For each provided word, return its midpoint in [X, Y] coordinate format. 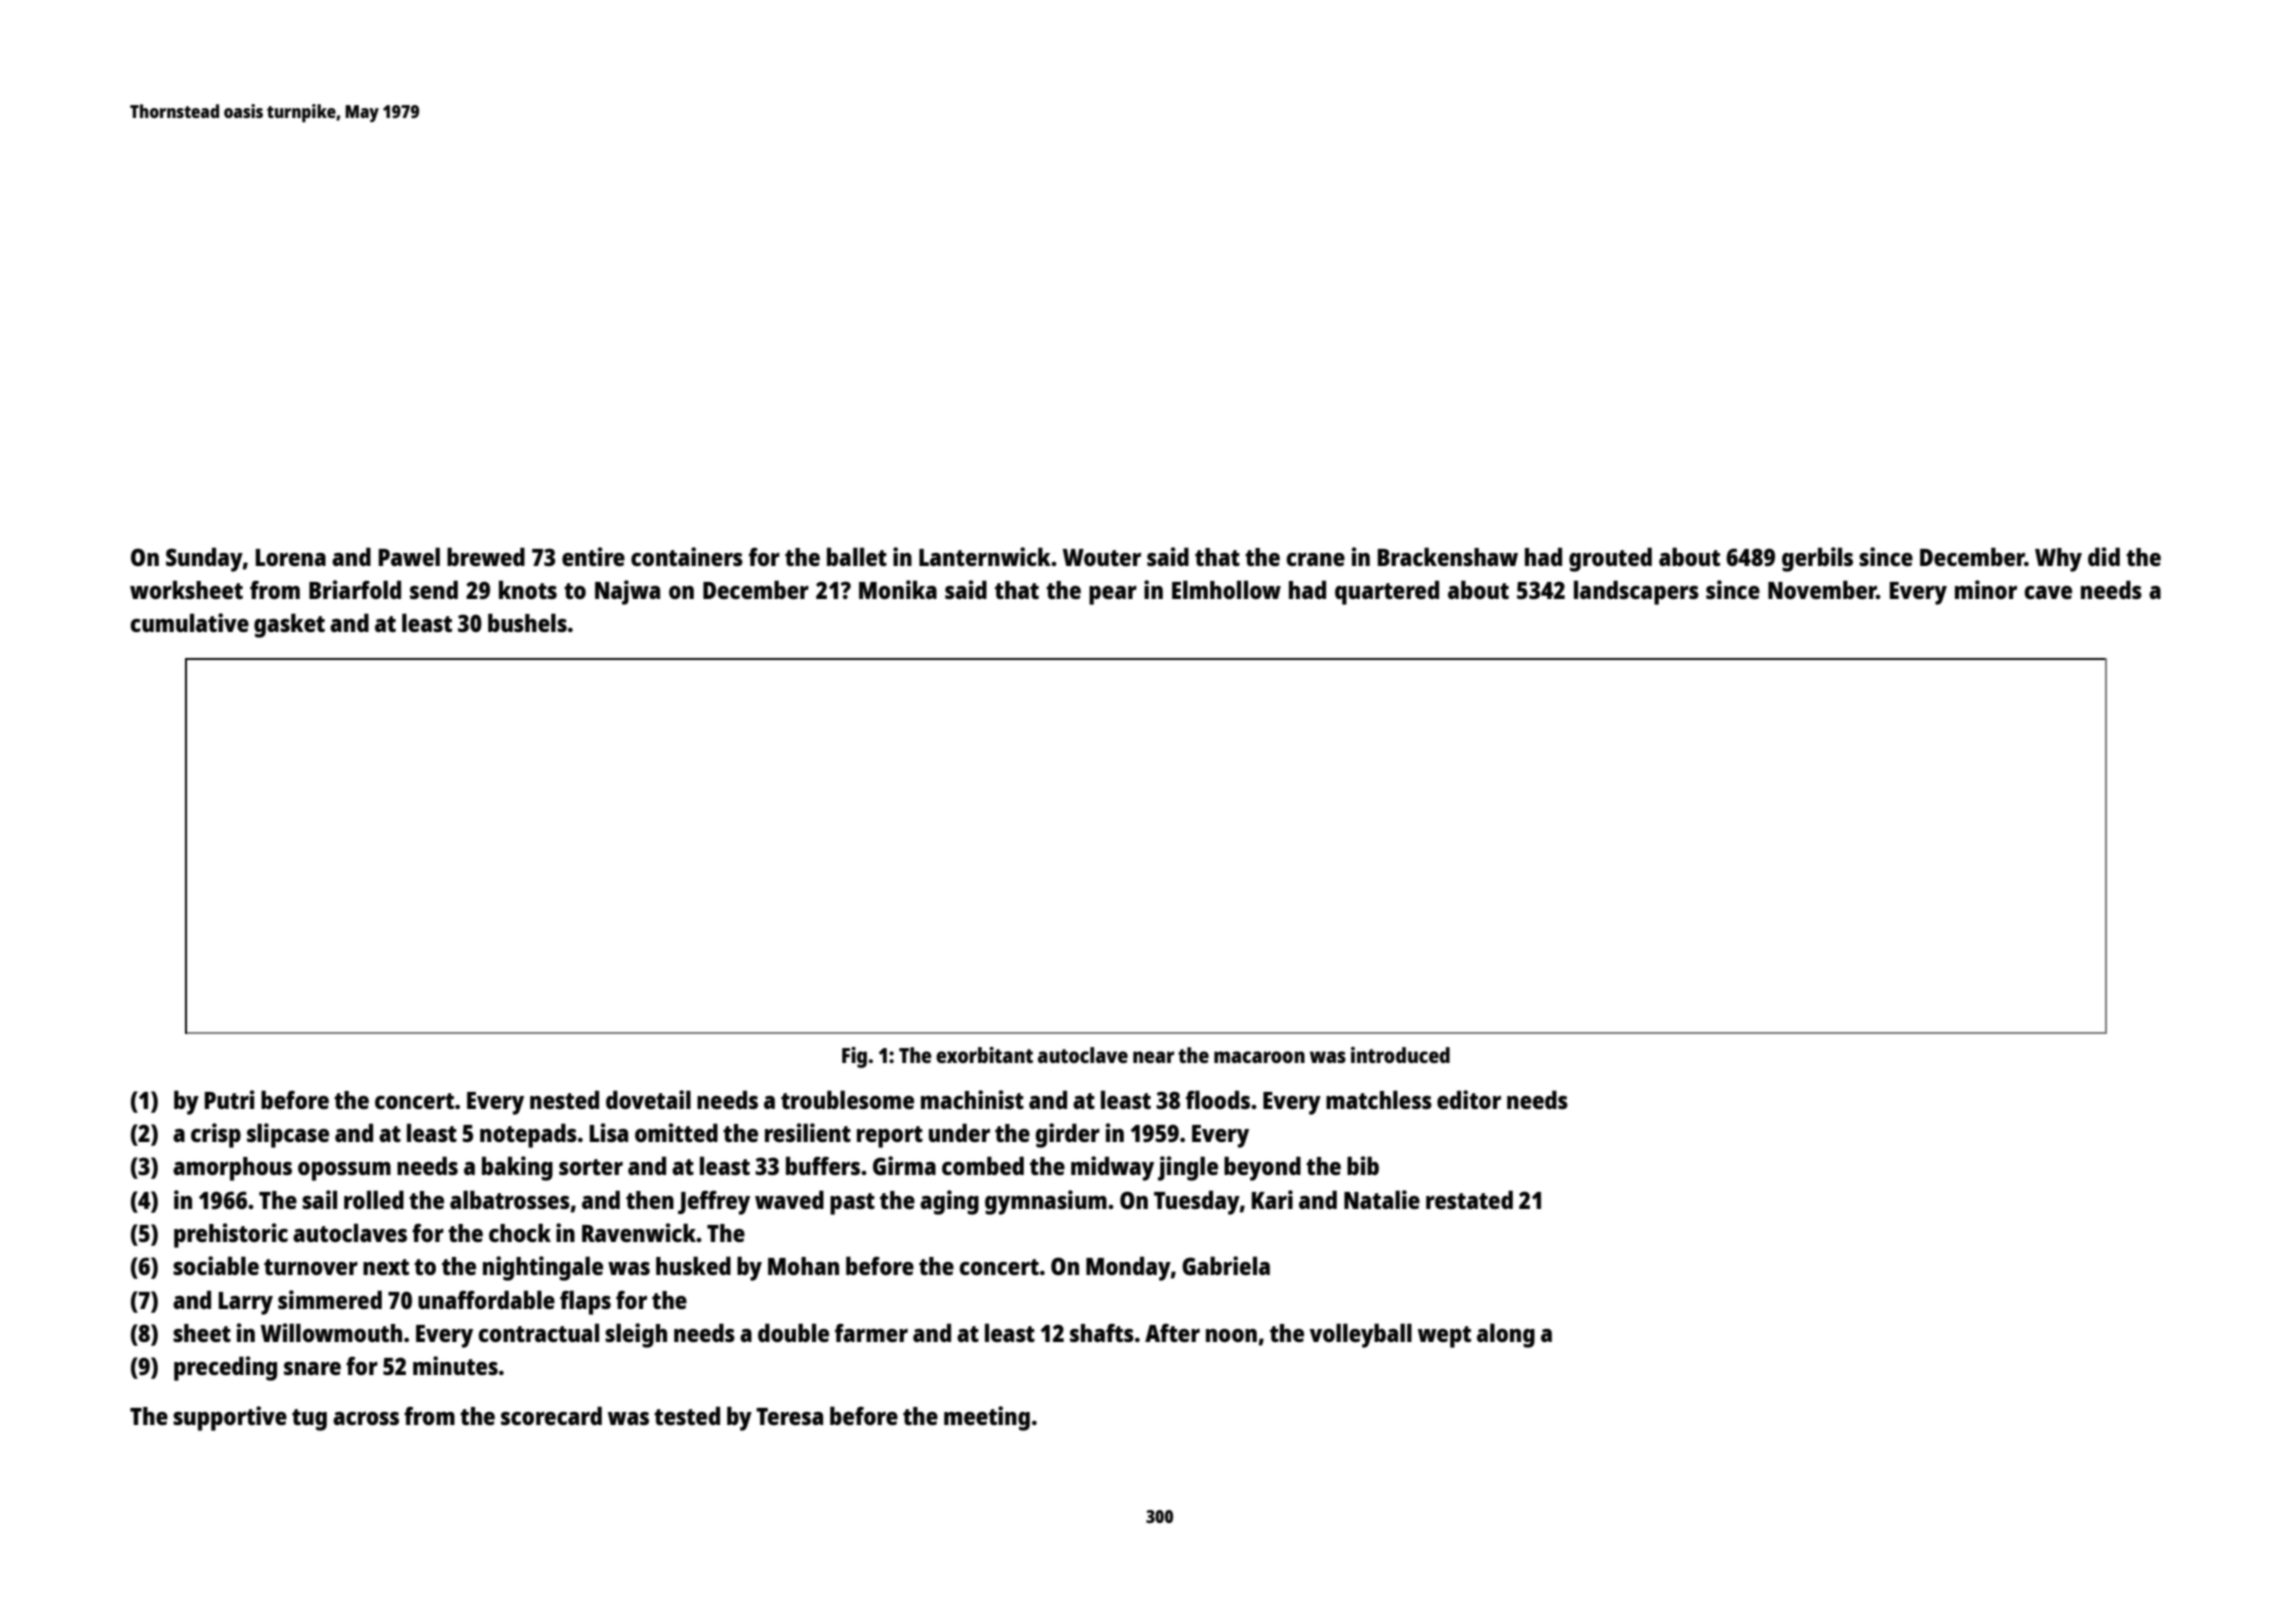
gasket [289, 625]
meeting [987, 1418]
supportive [230, 1418]
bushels [527, 622]
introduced [1400, 1055]
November [1822, 589]
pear [1113, 595]
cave [2048, 592]
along [1506, 1335]
